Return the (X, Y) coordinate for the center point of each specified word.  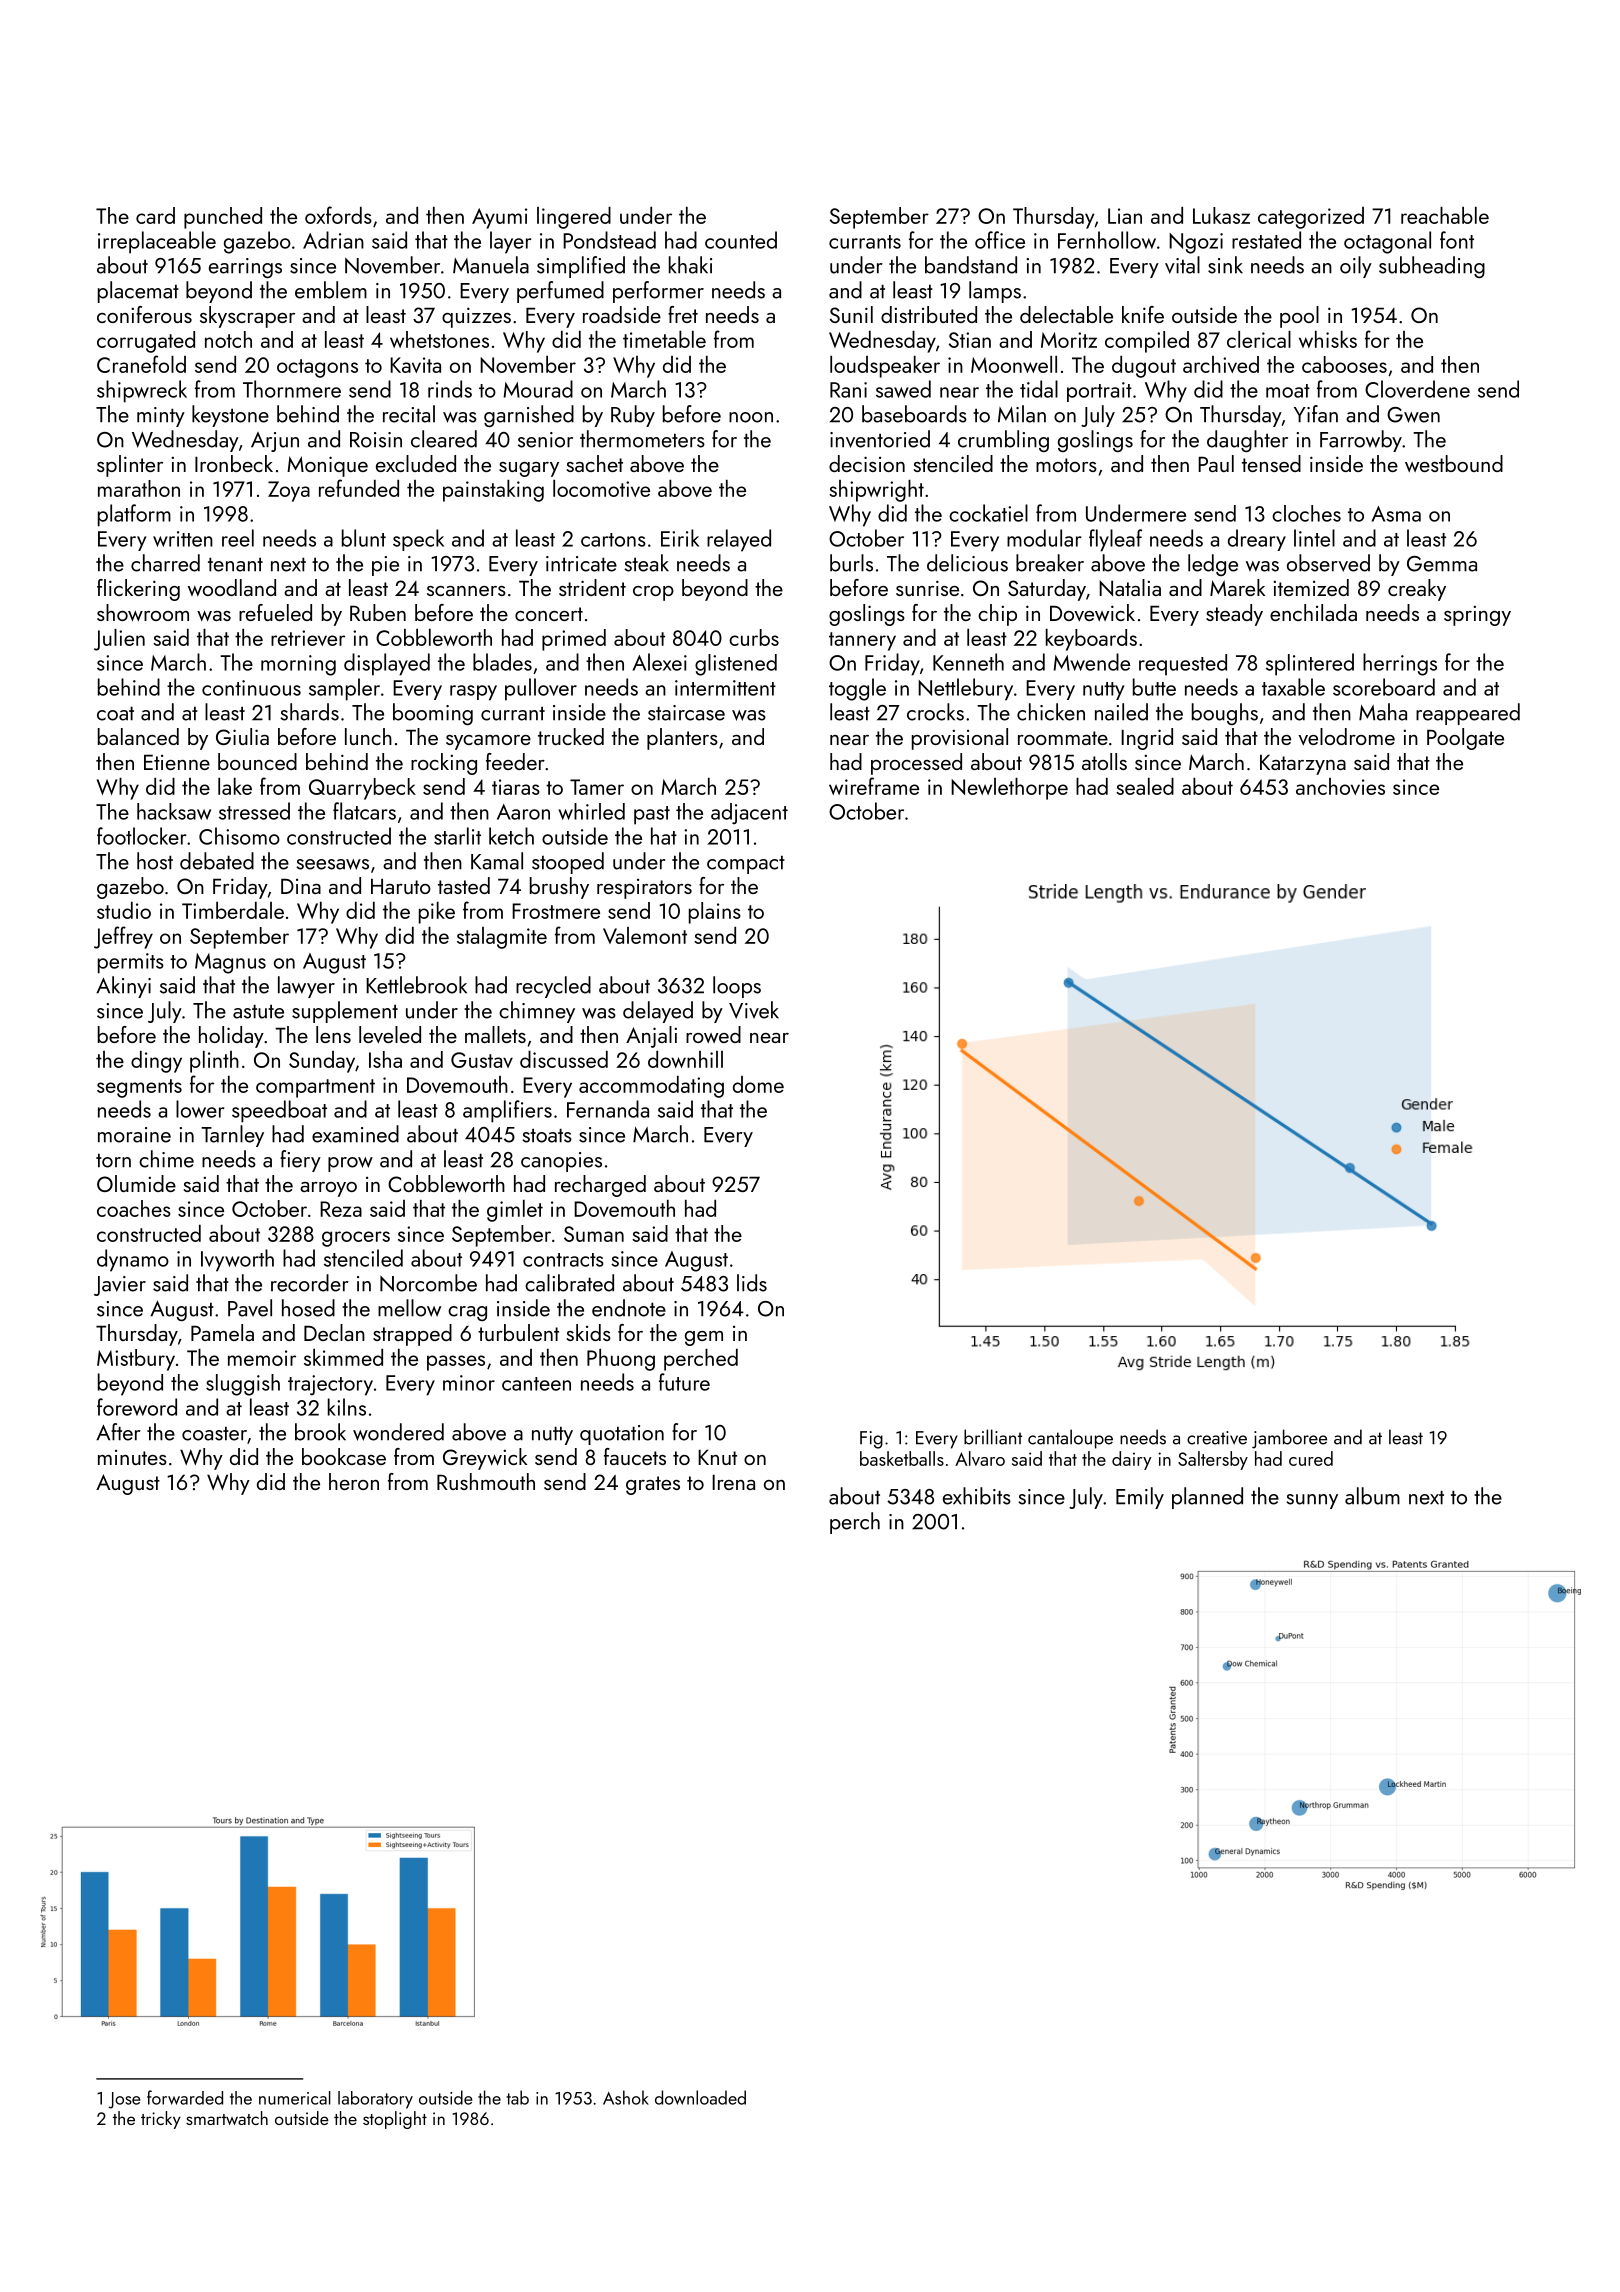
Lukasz (1221, 215)
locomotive (601, 488)
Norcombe (428, 1283)
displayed (387, 664)
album (1372, 1496)
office (1000, 240)
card (155, 215)
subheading (1432, 267)
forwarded (185, 2097)
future (684, 1382)
